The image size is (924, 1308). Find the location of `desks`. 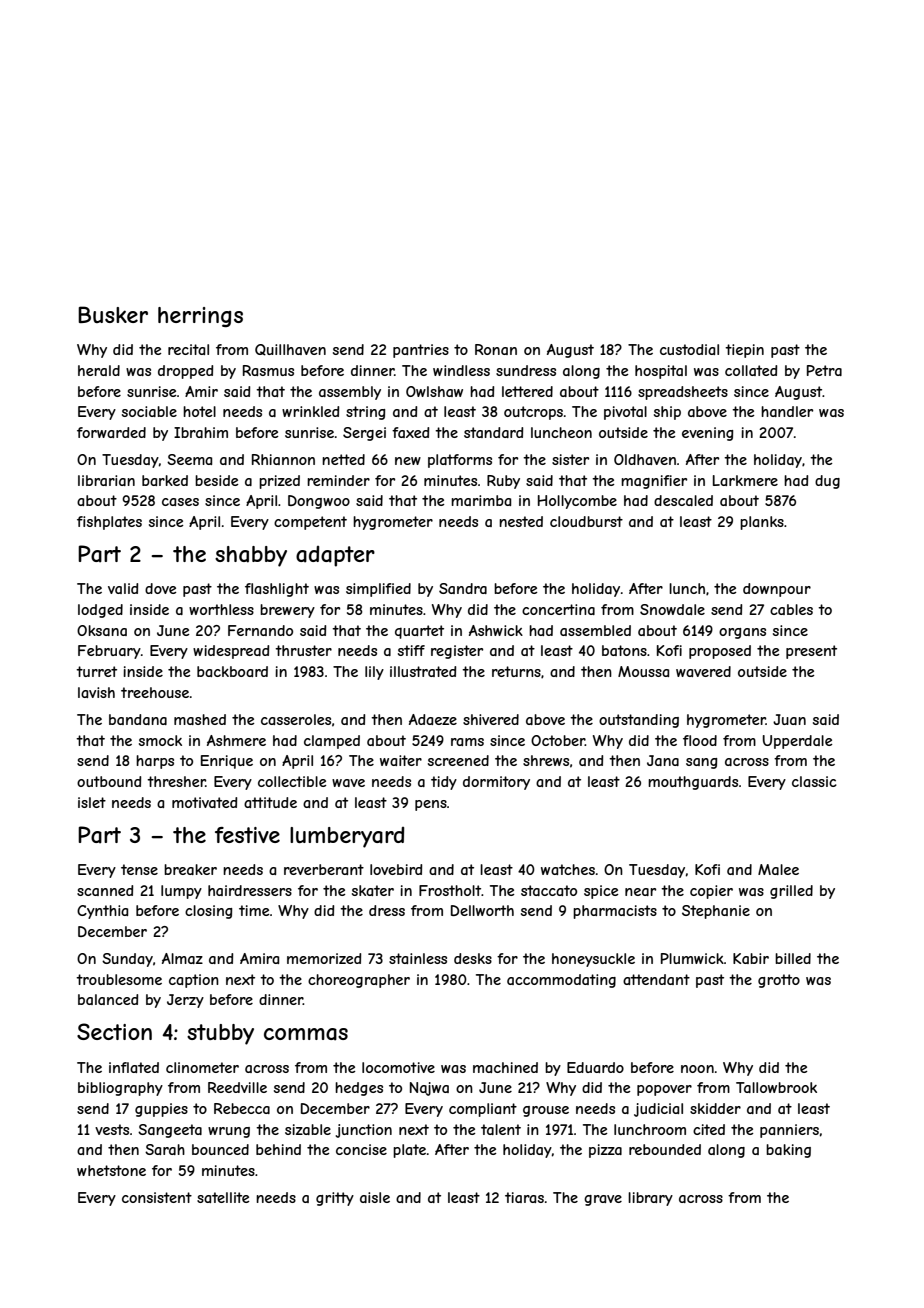

desks is located at coordinates (473, 958).
